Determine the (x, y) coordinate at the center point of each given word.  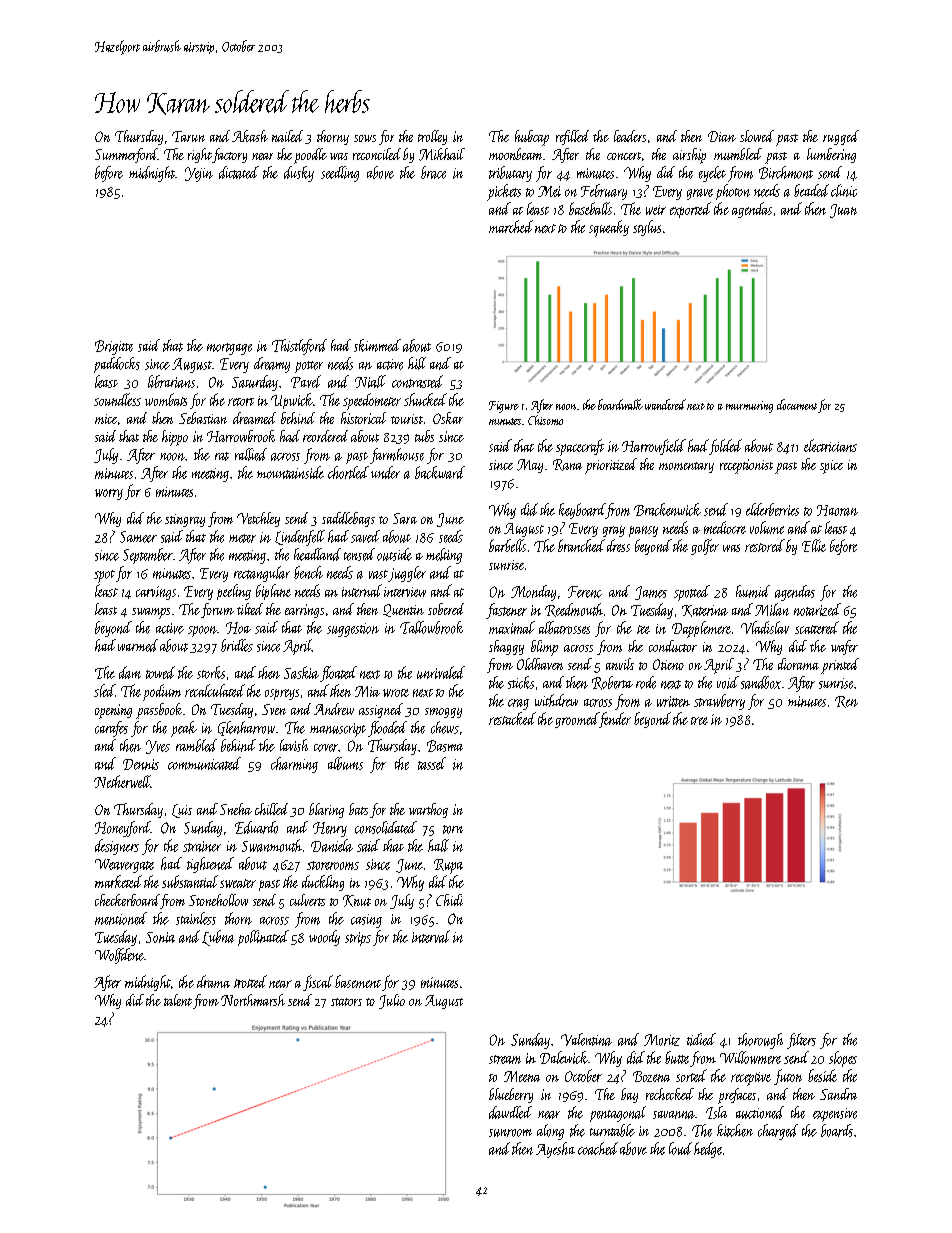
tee (643, 629)
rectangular (262, 574)
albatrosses (564, 627)
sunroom (510, 1133)
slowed (757, 136)
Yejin (199, 174)
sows (365, 138)
